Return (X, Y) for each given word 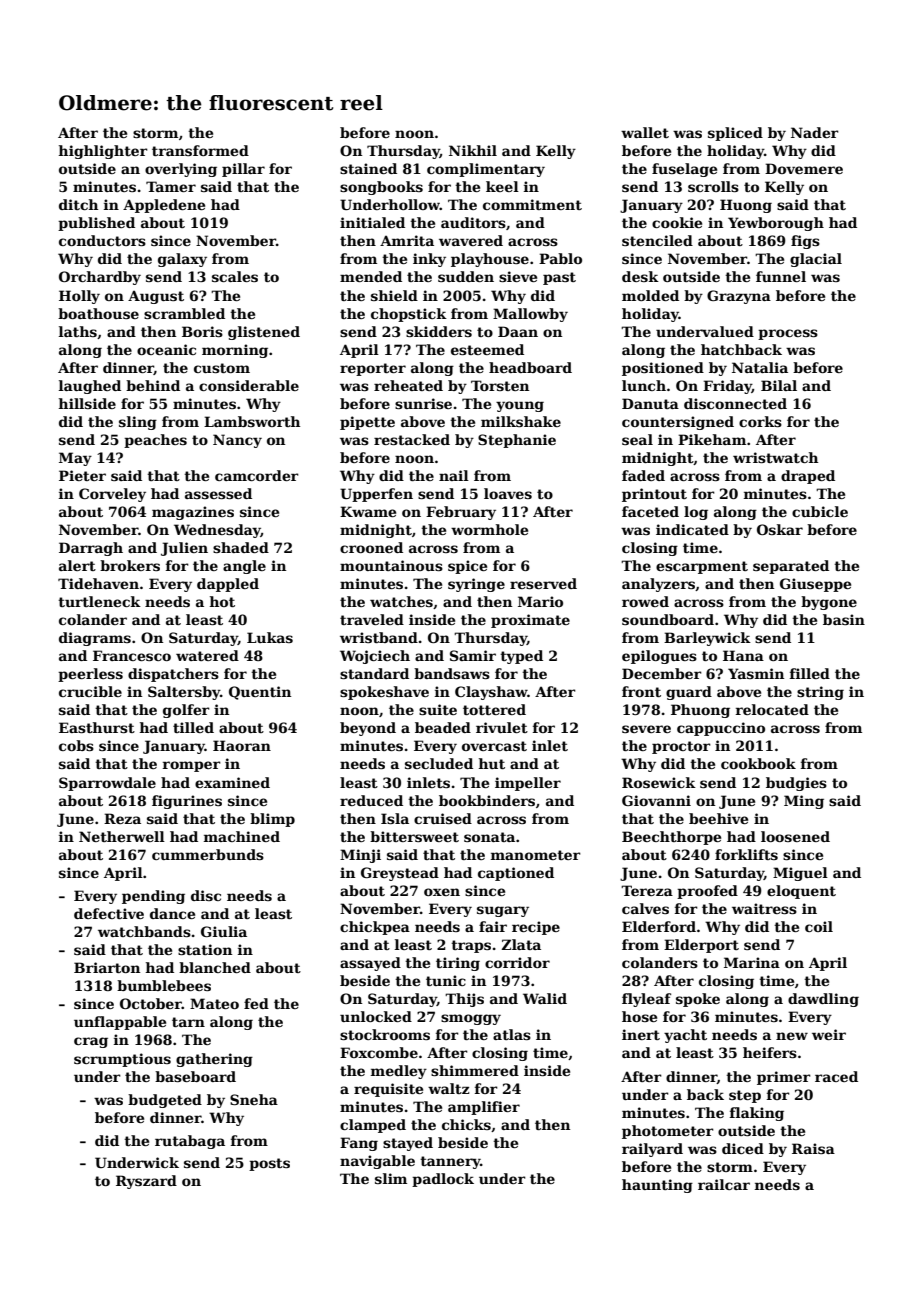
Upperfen (376, 495)
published (96, 224)
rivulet (502, 727)
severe (646, 729)
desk (640, 276)
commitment (532, 204)
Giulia (224, 931)
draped (808, 477)
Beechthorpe (671, 838)
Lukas (270, 637)
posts (269, 1164)
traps (471, 946)
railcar (724, 1184)
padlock (443, 1180)
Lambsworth (252, 421)
